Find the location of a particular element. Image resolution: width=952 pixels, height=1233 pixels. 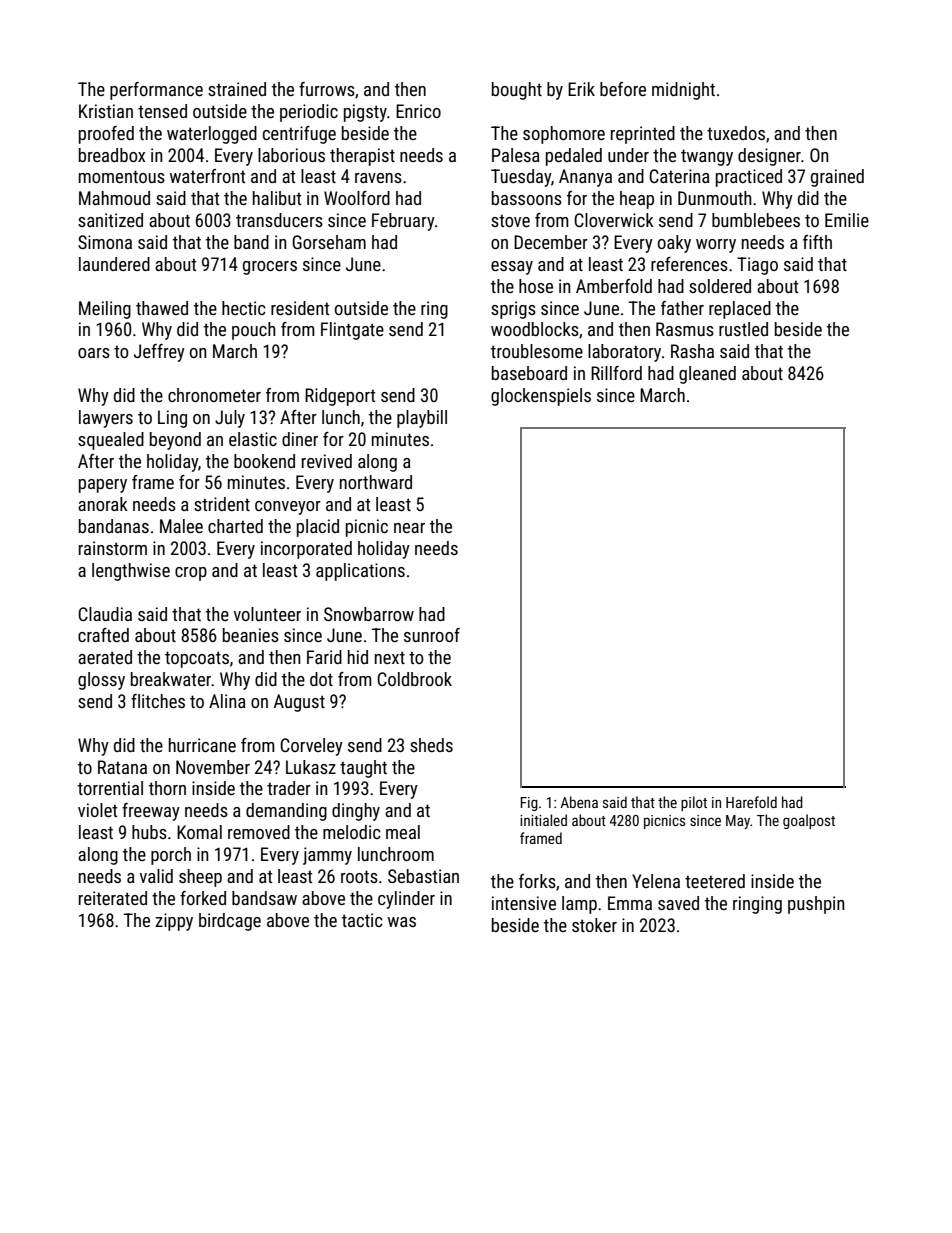

furrows is located at coordinates (327, 89).
